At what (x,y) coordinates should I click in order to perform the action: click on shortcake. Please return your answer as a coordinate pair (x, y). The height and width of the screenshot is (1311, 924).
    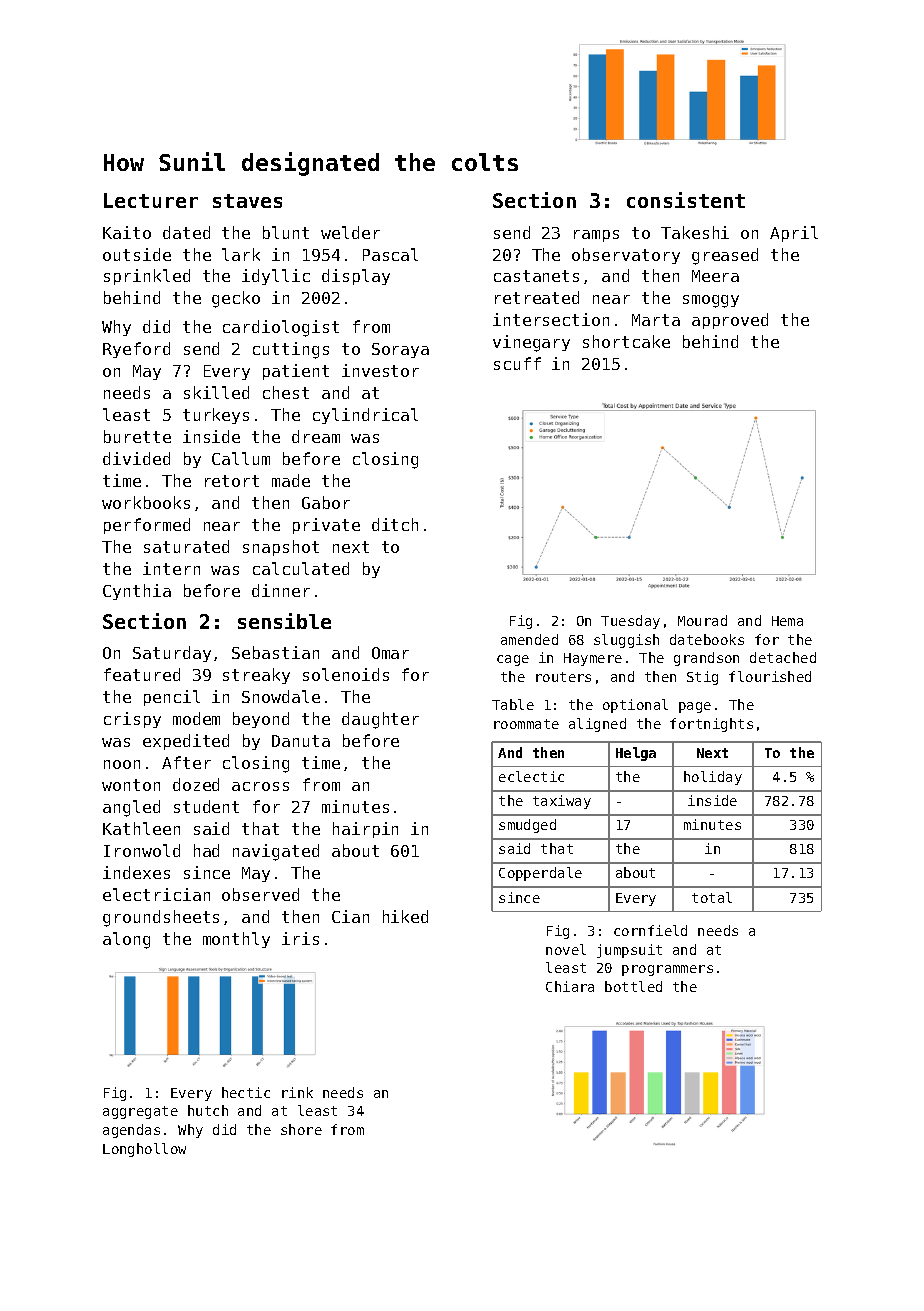
    Looking at the image, I should click on (626, 341).
